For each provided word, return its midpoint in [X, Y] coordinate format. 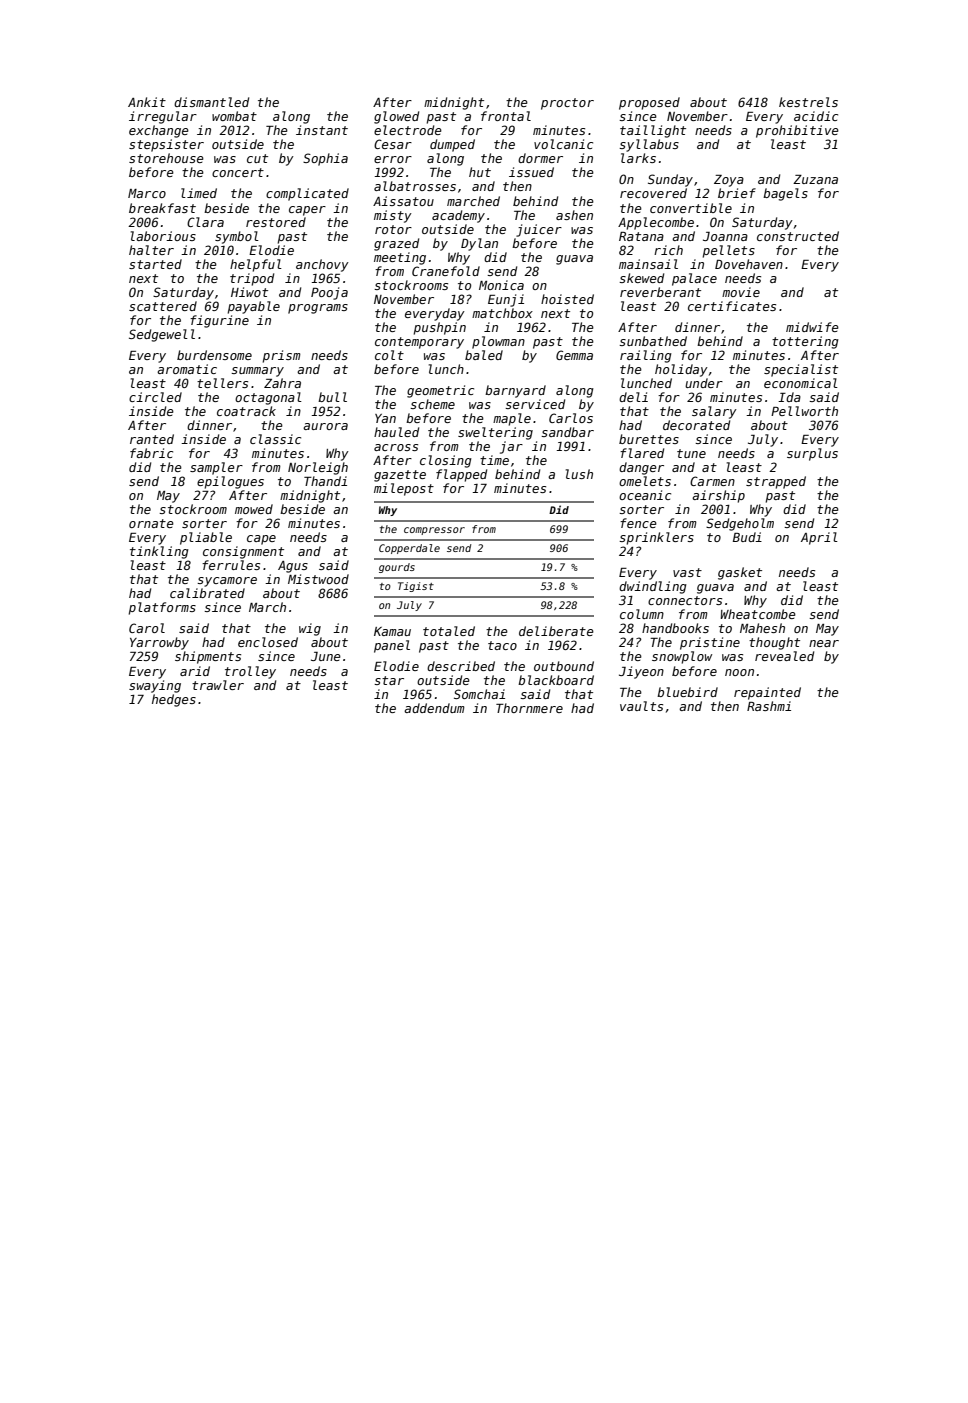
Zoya [729, 181]
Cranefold [446, 271]
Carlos [571, 418]
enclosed [268, 642]
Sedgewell [162, 335]
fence [638, 523]
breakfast [162, 208]
